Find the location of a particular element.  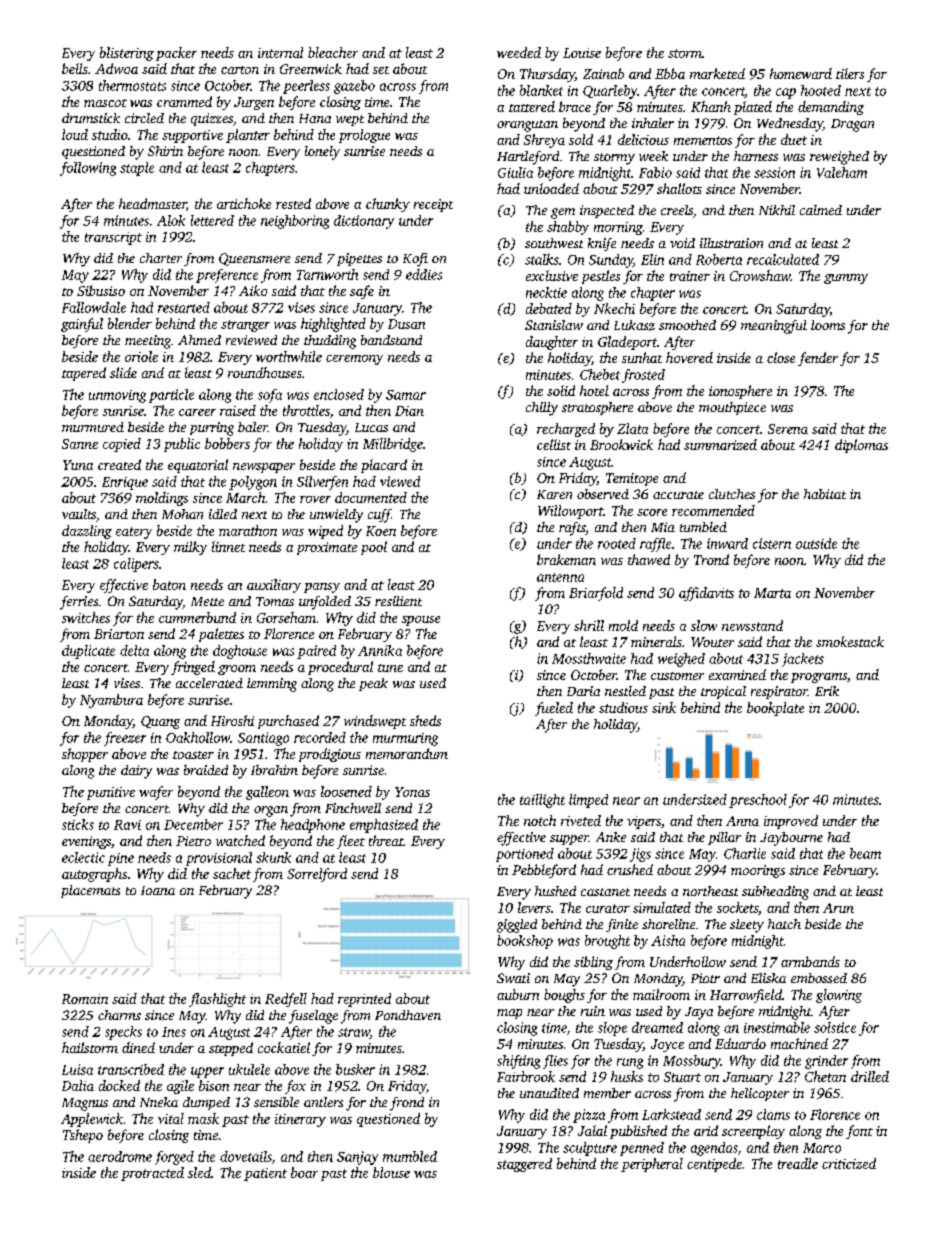

northeast is located at coordinates (710, 891).
